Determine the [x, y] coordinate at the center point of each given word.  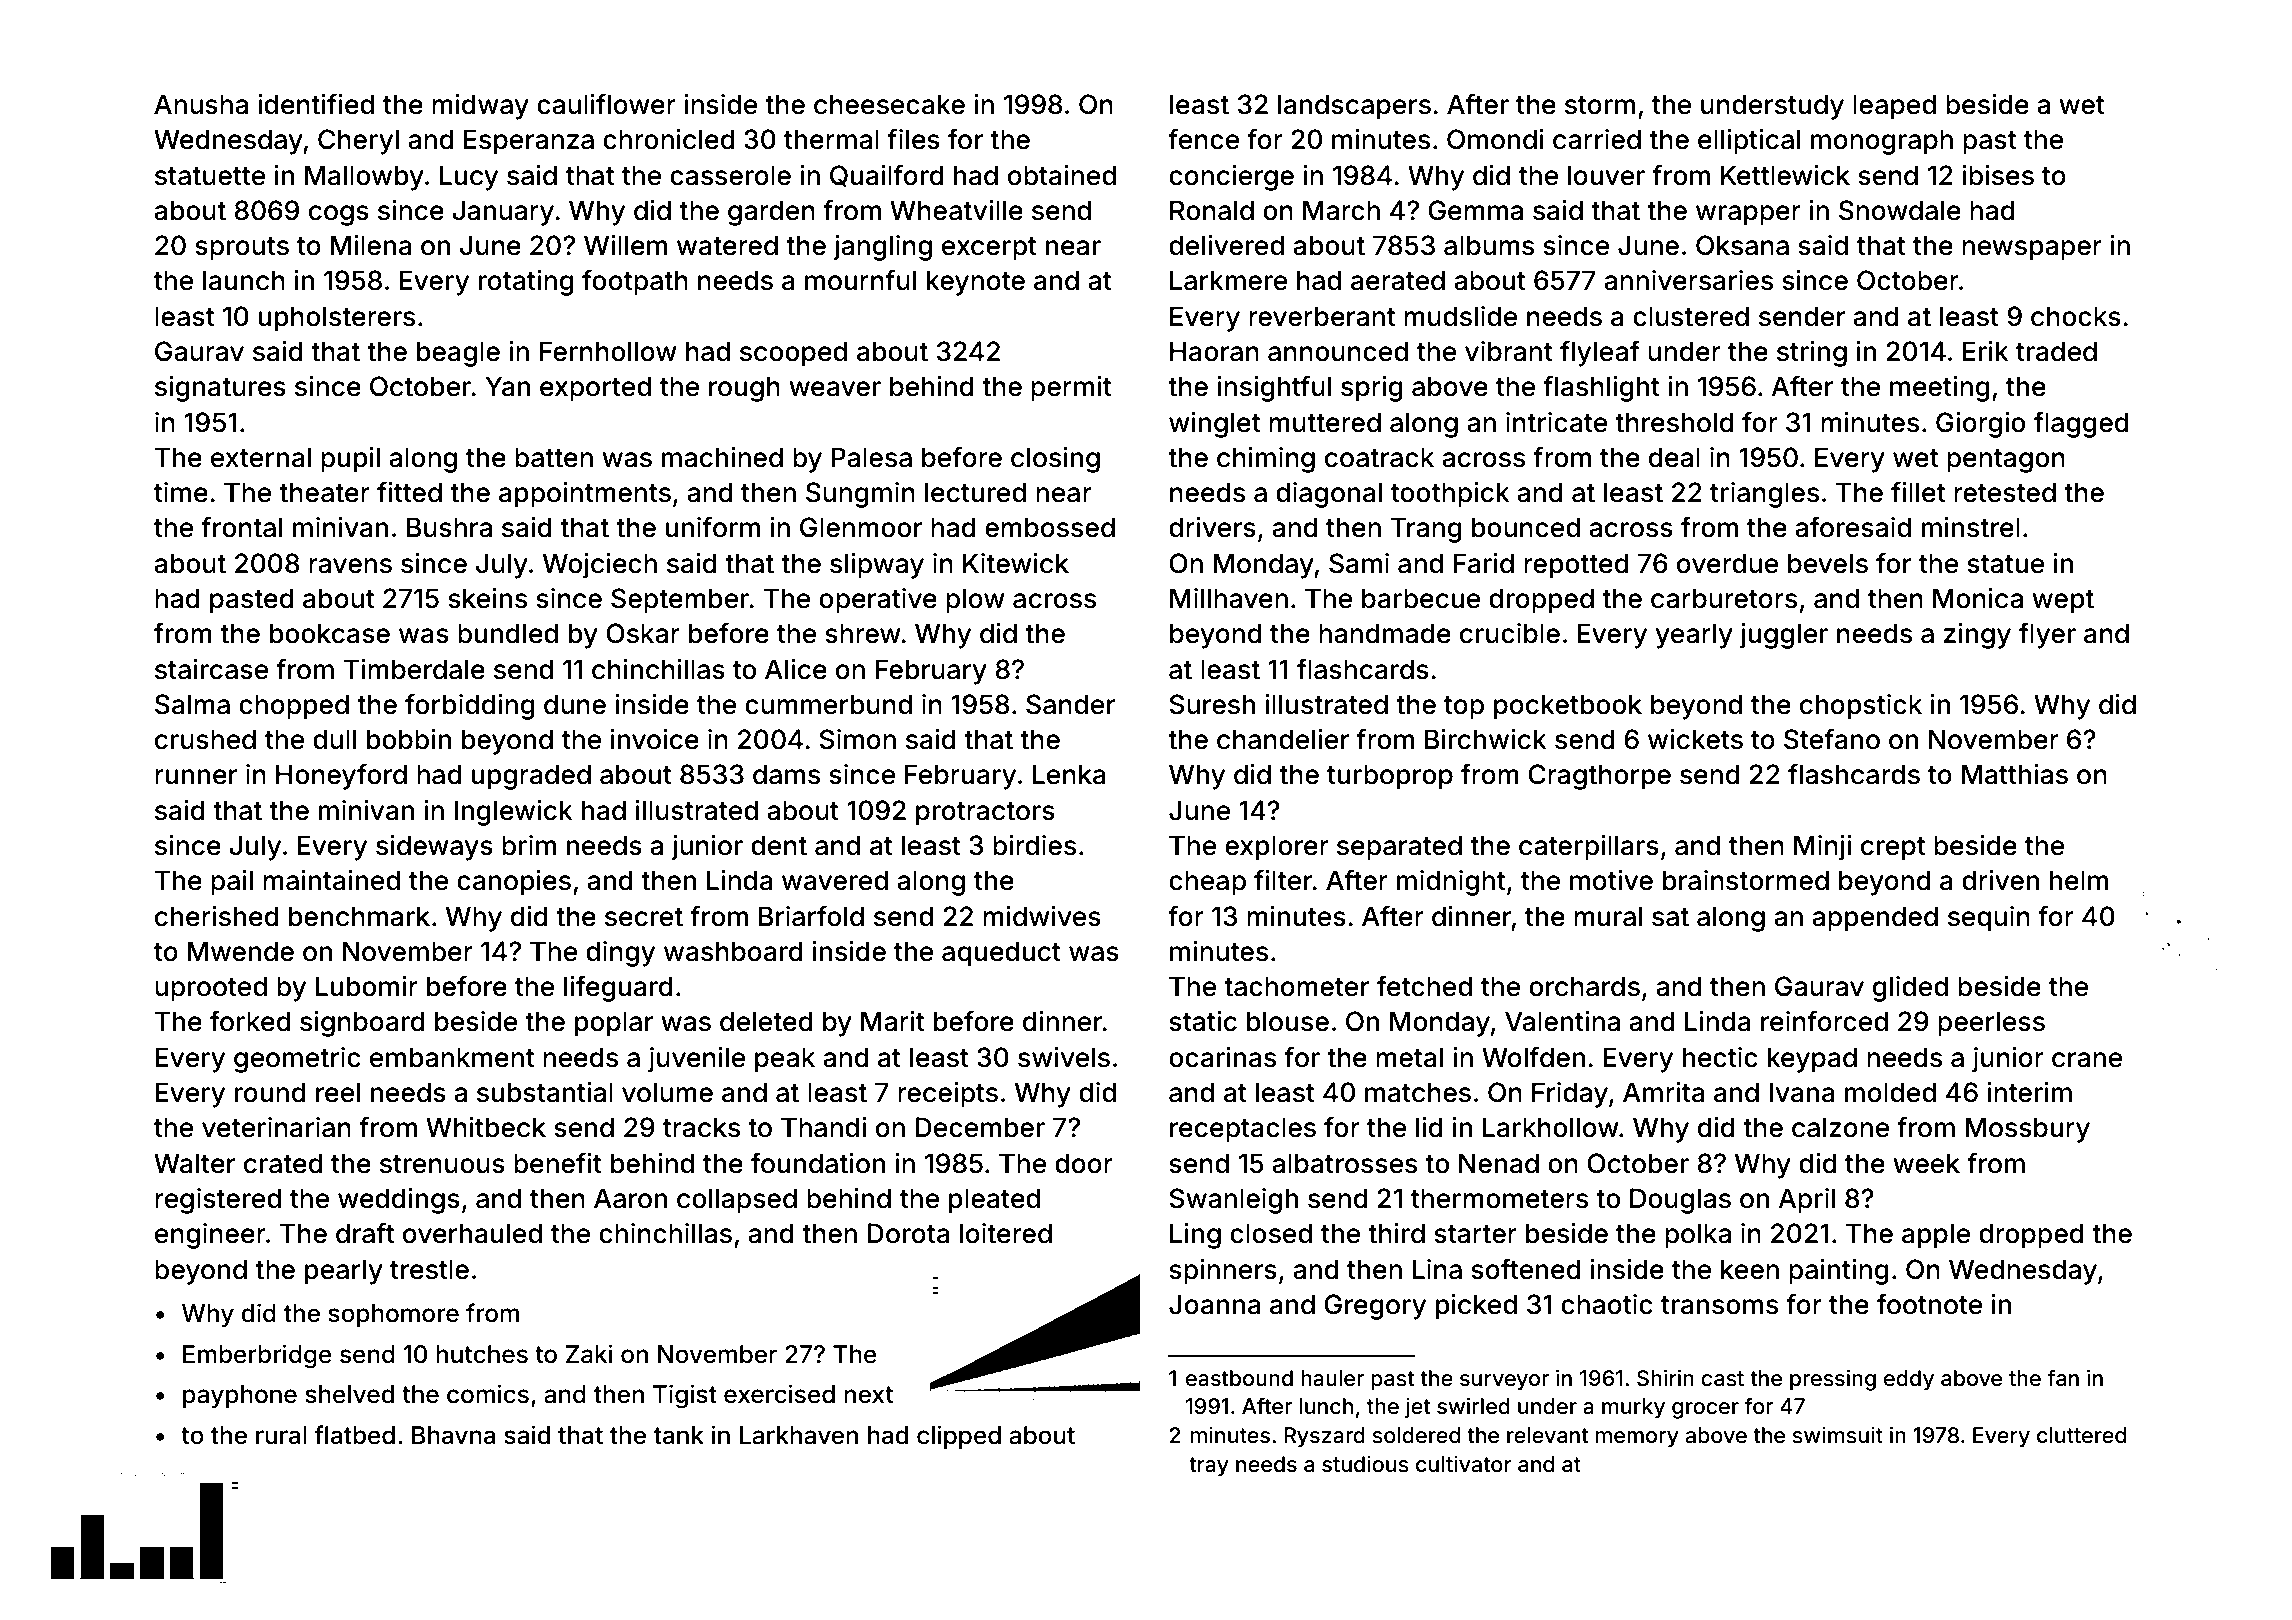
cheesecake [889, 104]
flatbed [355, 1435]
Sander [1070, 704]
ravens [350, 566]
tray [1209, 1467]
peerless [1991, 1024]
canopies [514, 883]
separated [1399, 848]
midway [480, 107]
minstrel [1971, 527]
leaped [1894, 107]
